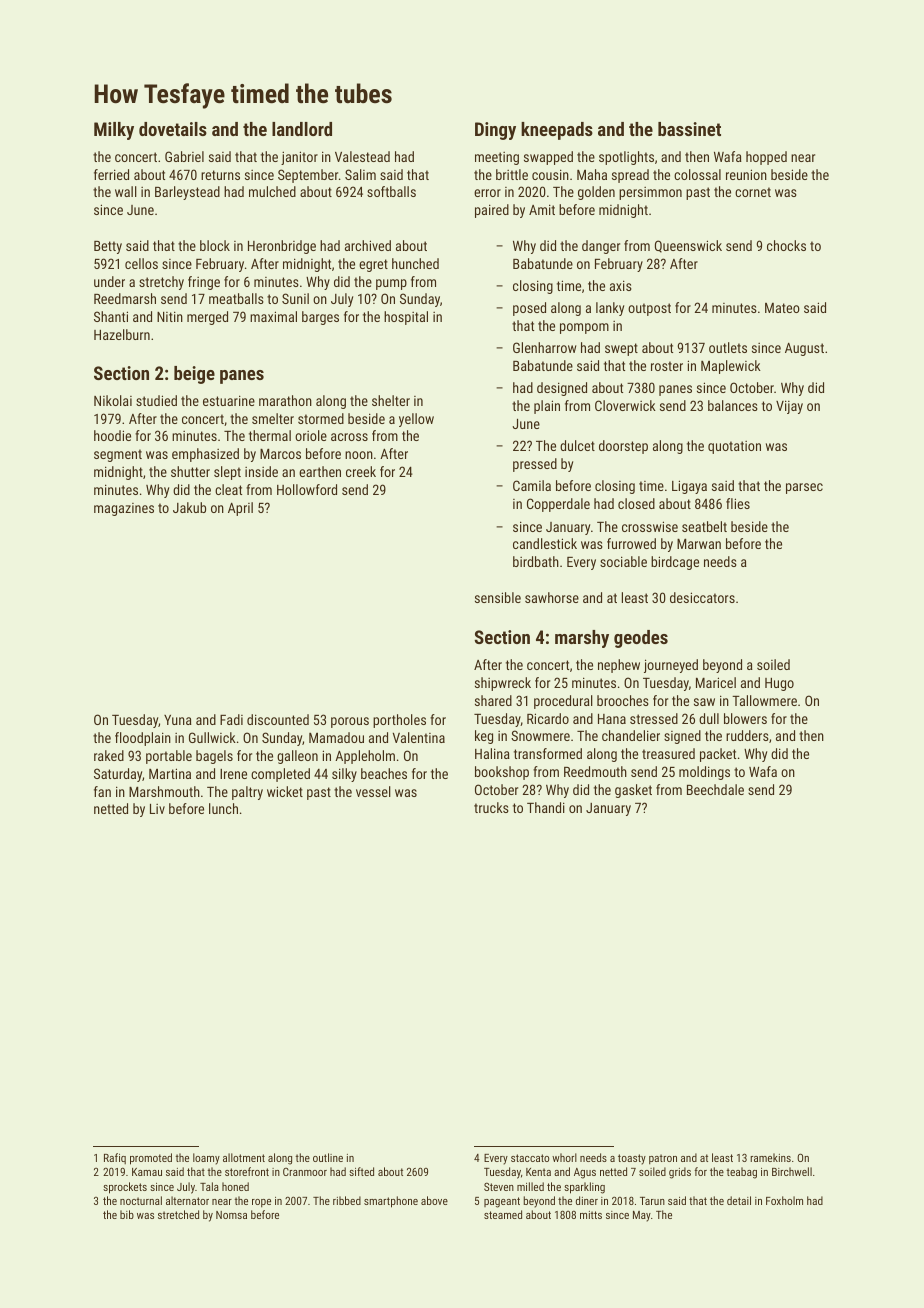 The height and width of the screenshot is (1308, 924). I want to click on Dingy, so click(495, 131).
